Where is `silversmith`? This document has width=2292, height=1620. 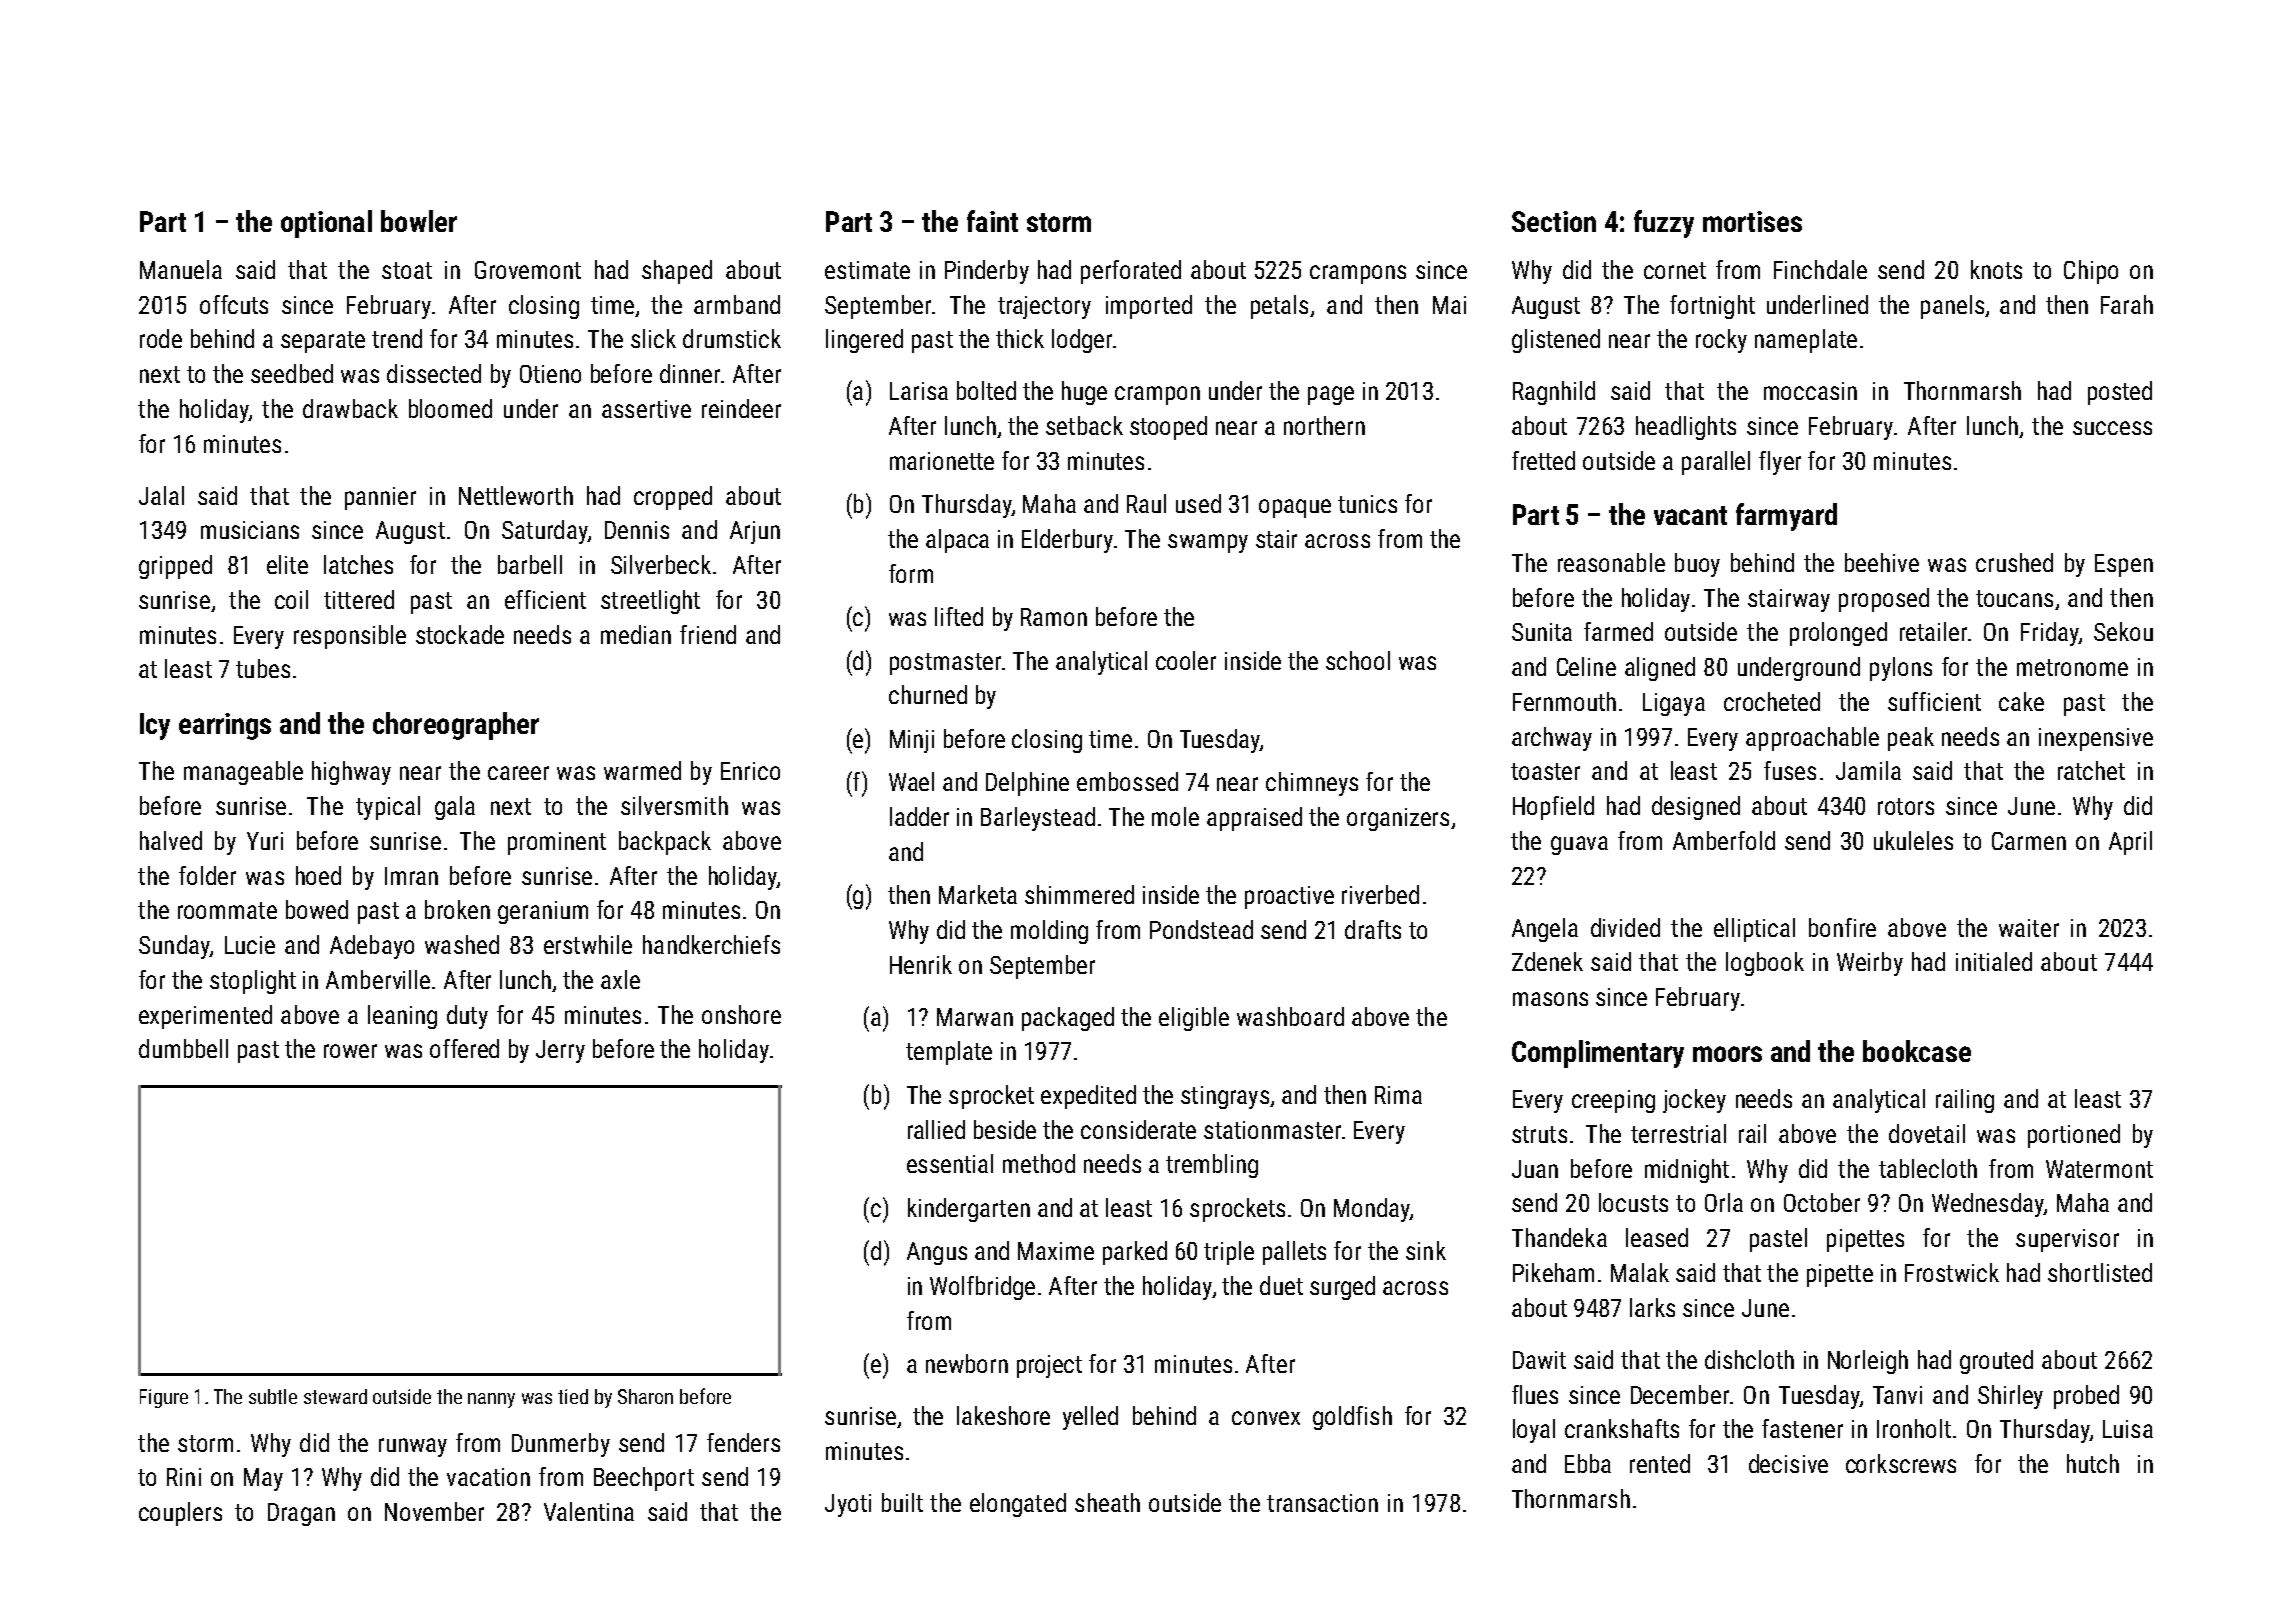
silversmith is located at coordinates (674, 805).
